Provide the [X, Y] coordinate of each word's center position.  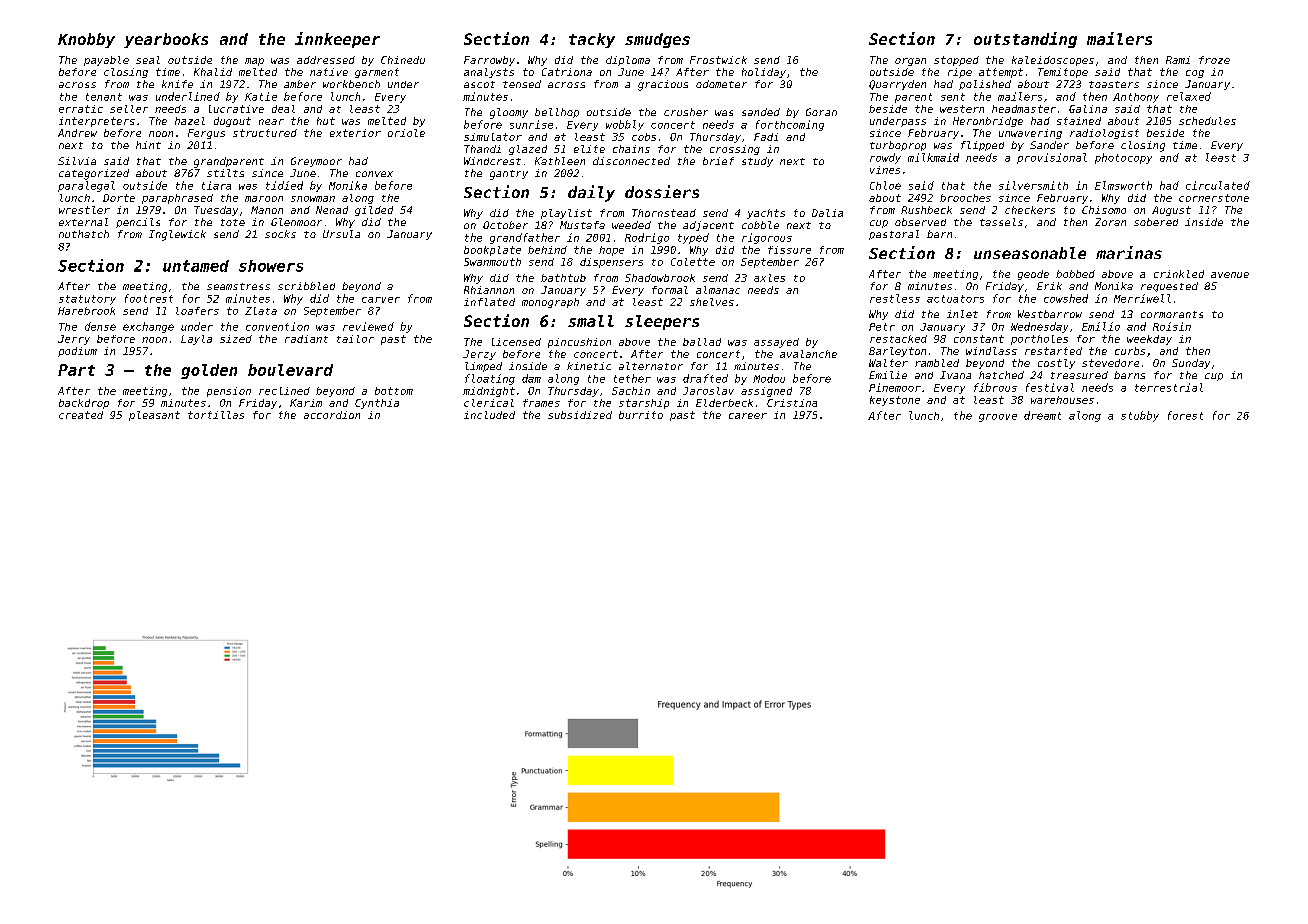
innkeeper [337, 40]
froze [1214, 60]
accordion [332, 415]
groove [998, 418]
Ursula [341, 234]
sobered [1156, 222]
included [489, 415]
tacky [592, 40]
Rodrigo [647, 238]
